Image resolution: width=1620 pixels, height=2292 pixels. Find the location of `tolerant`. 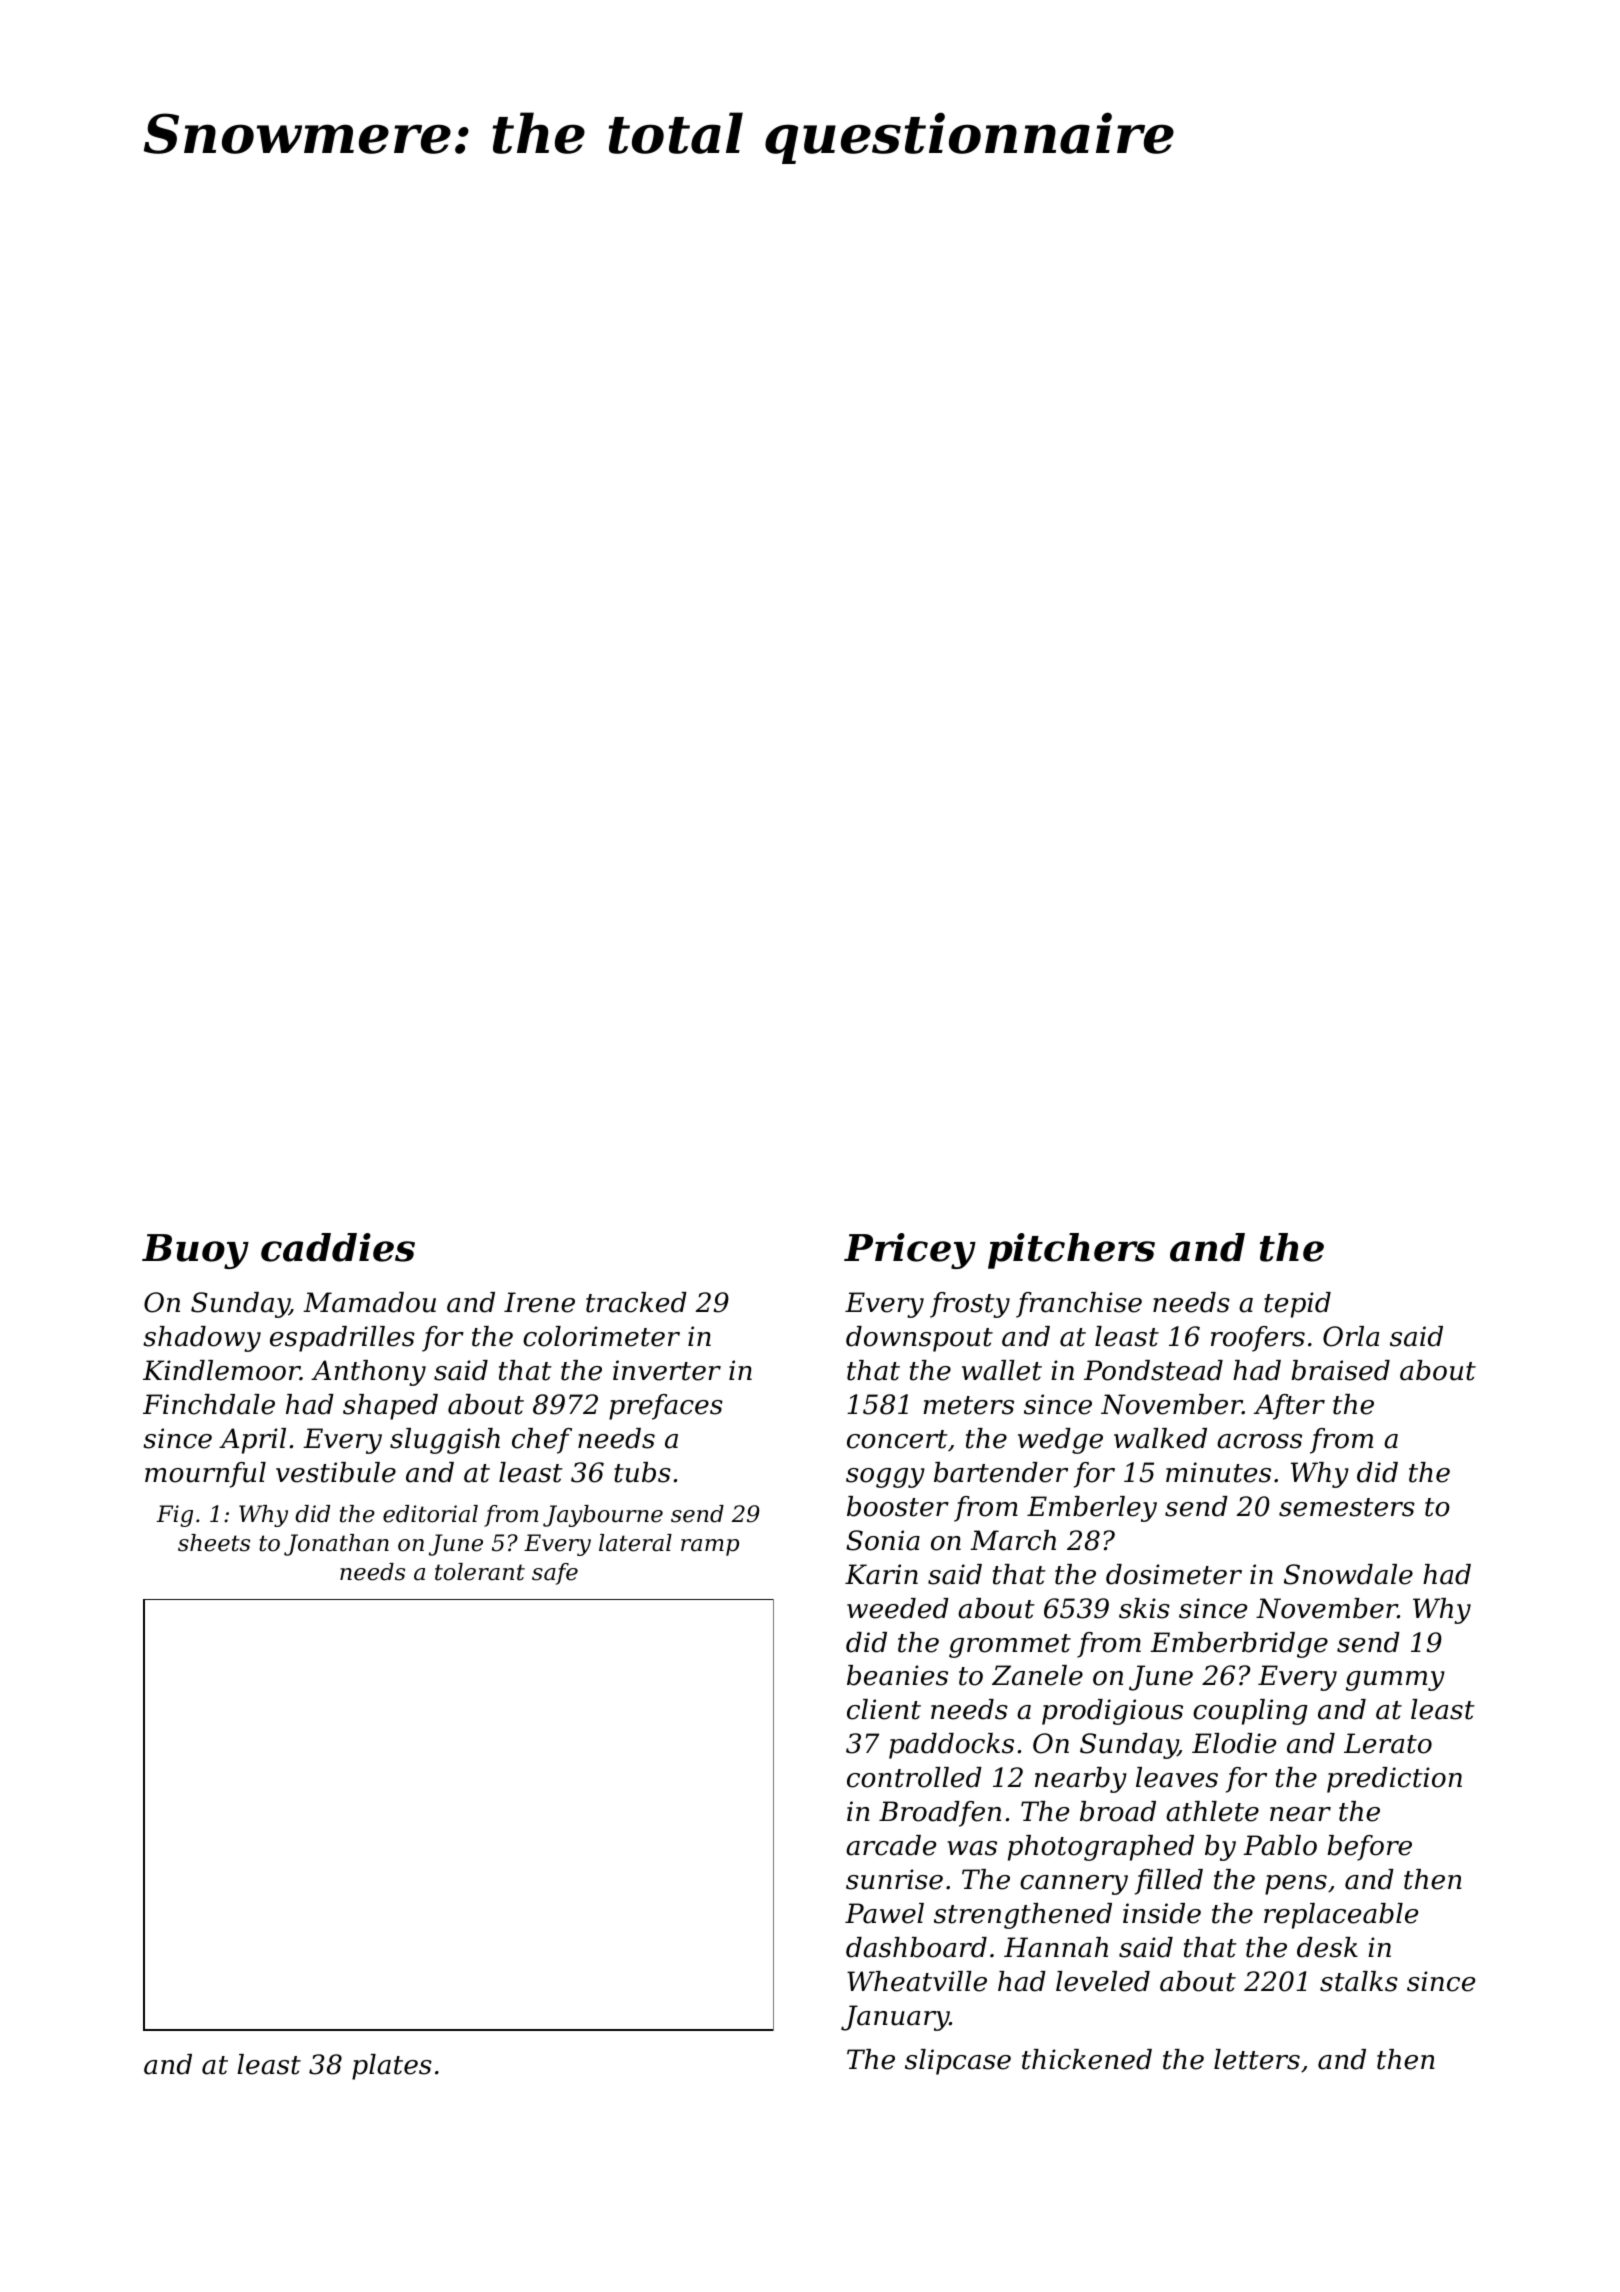

tolerant is located at coordinates (480, 1572).
